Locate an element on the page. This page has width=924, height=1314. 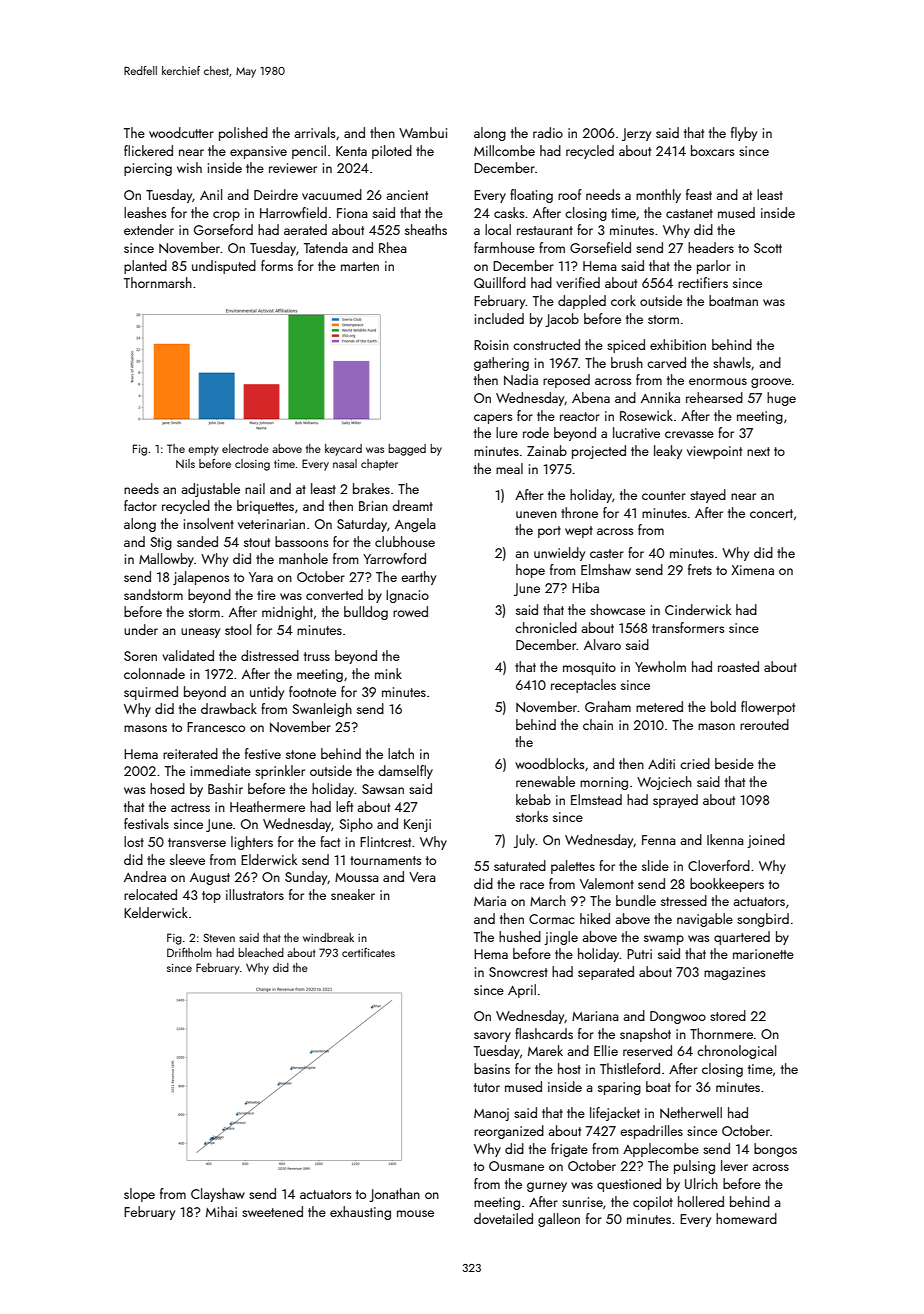
galleon is located at coordinates (559, 1220).
